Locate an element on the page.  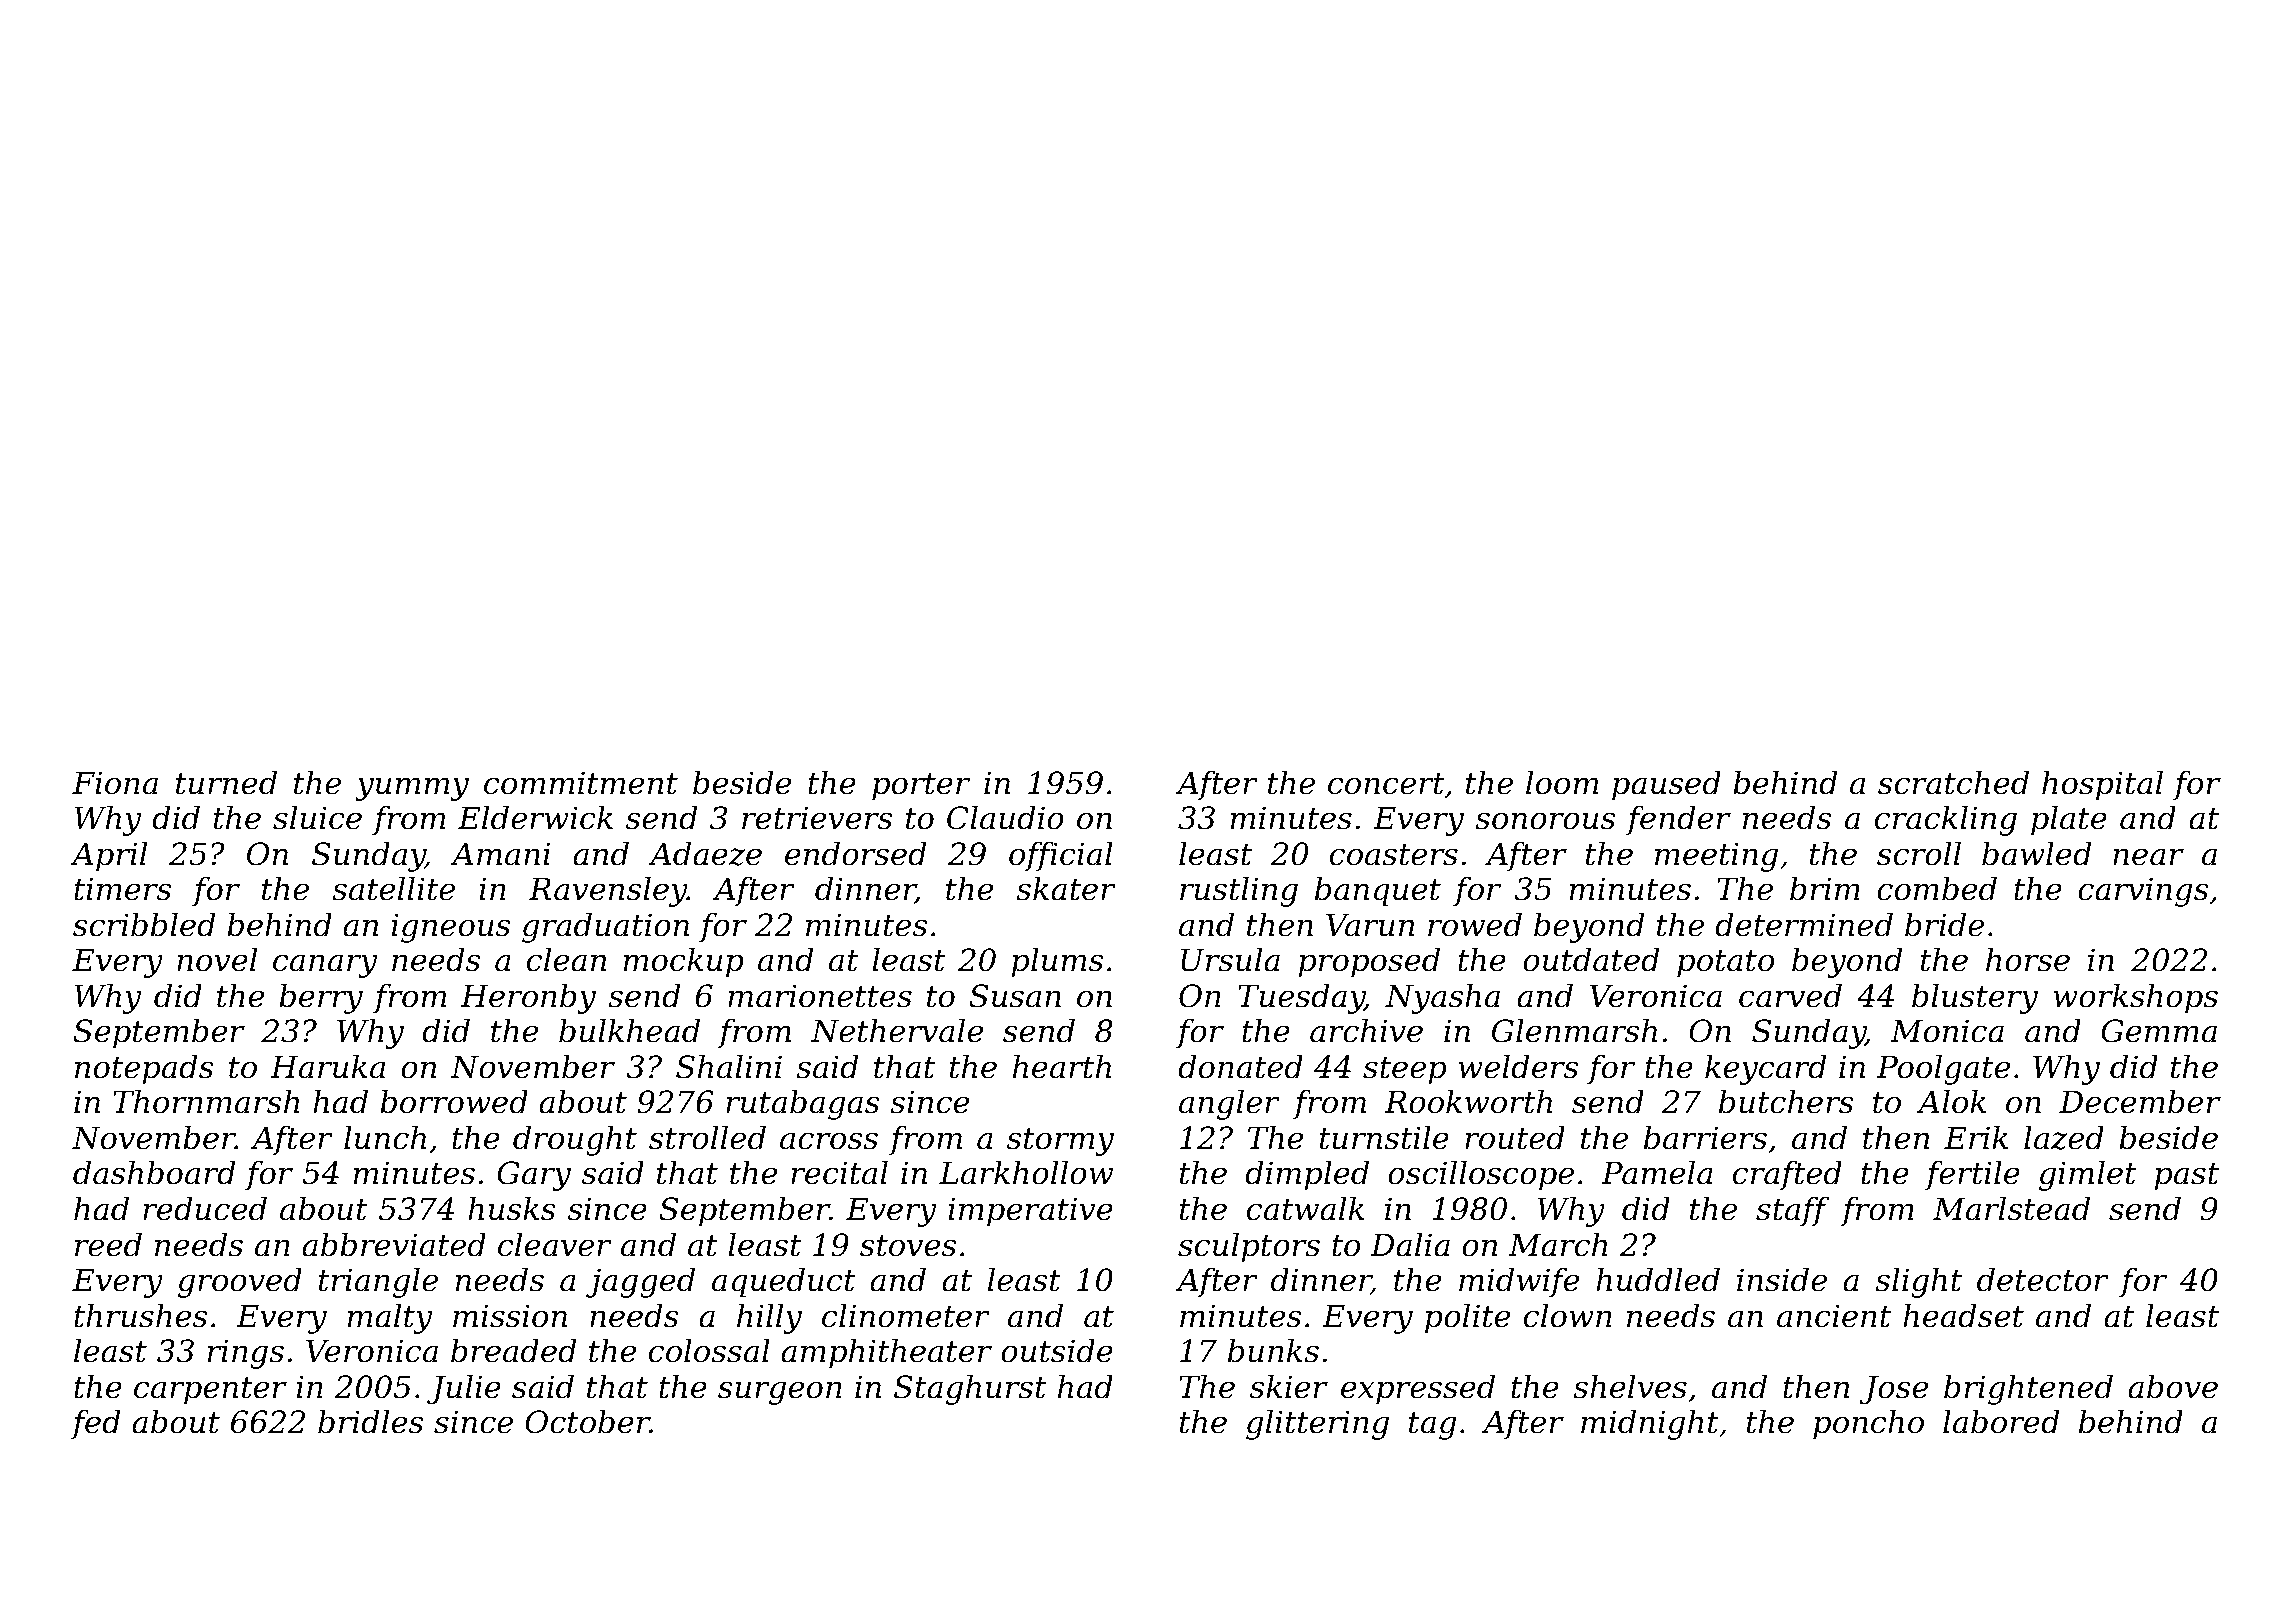
porter is located at coordinates (921, 787).
